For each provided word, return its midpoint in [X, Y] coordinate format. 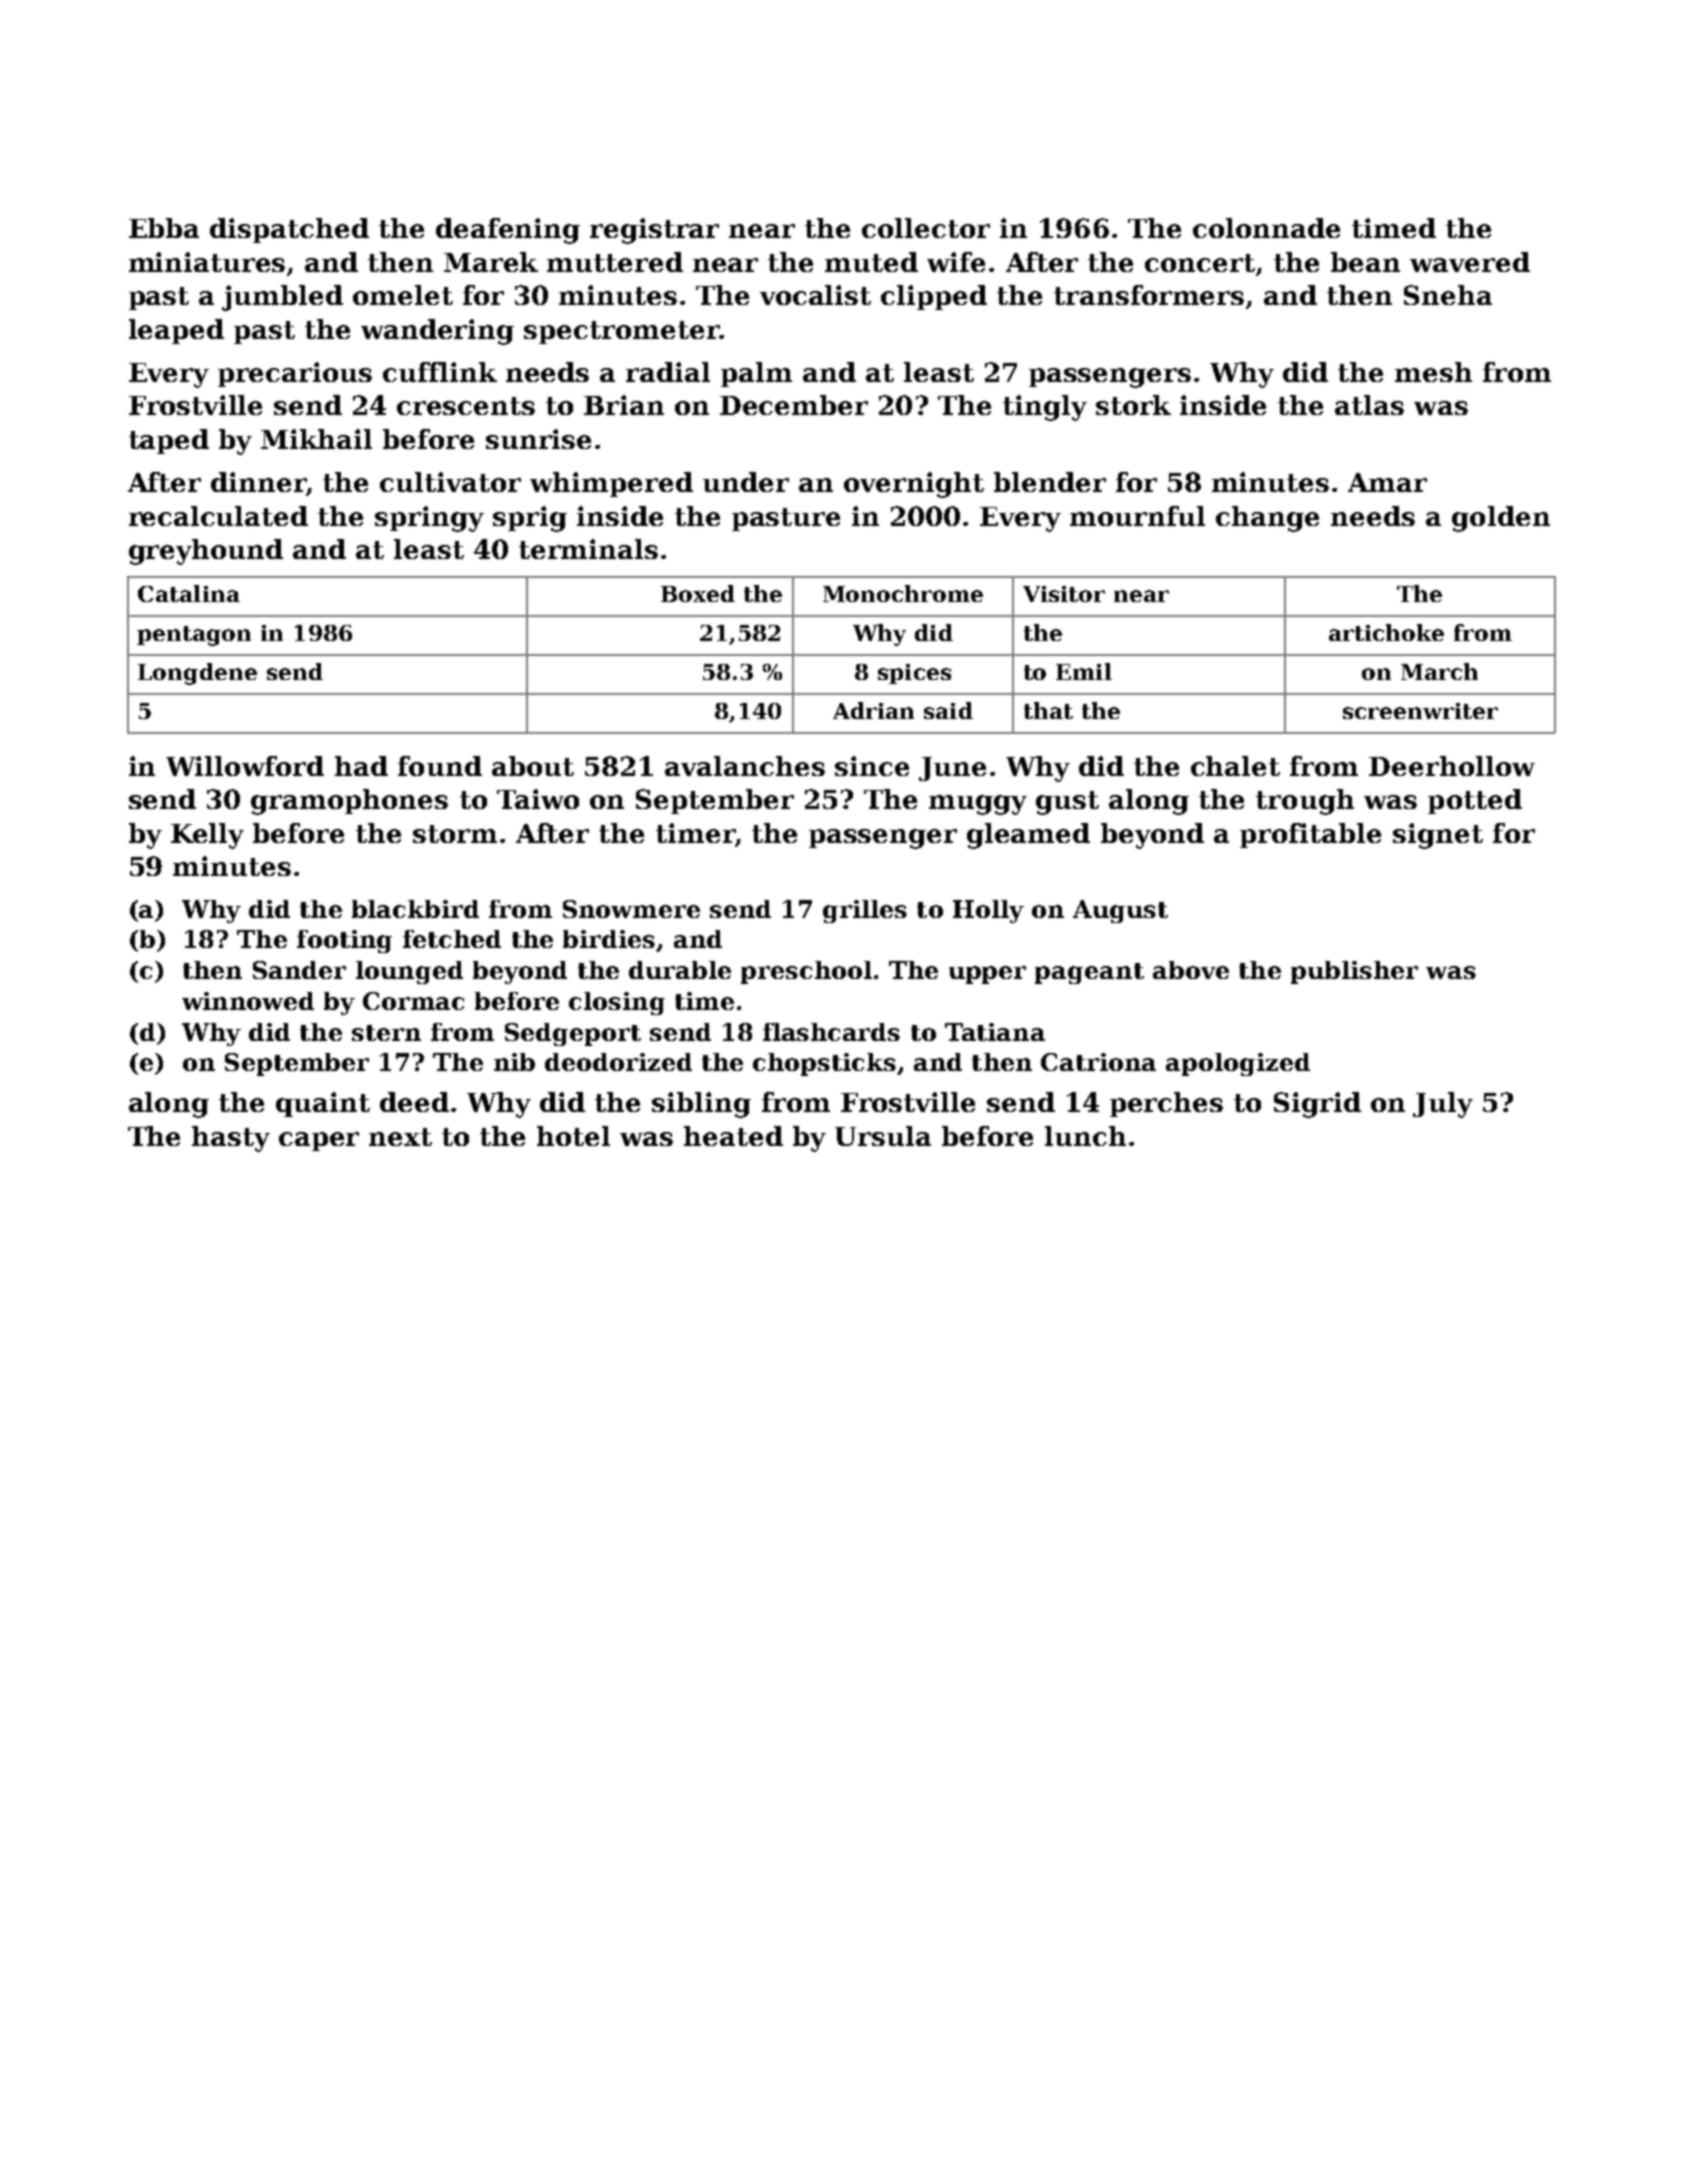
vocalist [815, 295]
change [1267, 519]
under [746, 482]
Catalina [189, 593]
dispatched [289, 230]
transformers [1149, 295]
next [400, 1137]
